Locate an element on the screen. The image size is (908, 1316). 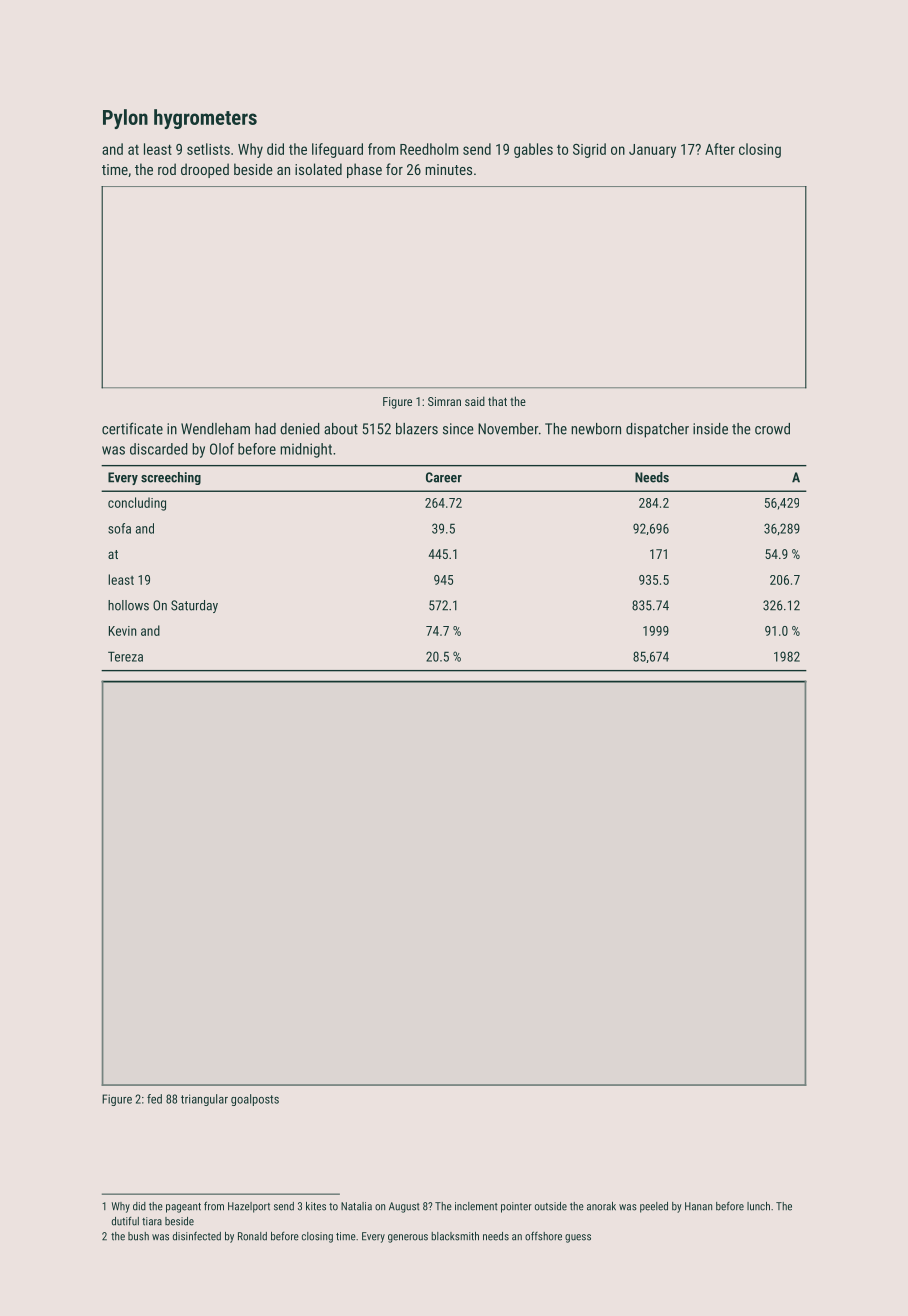
Career is located at coordinates (444, 477).
